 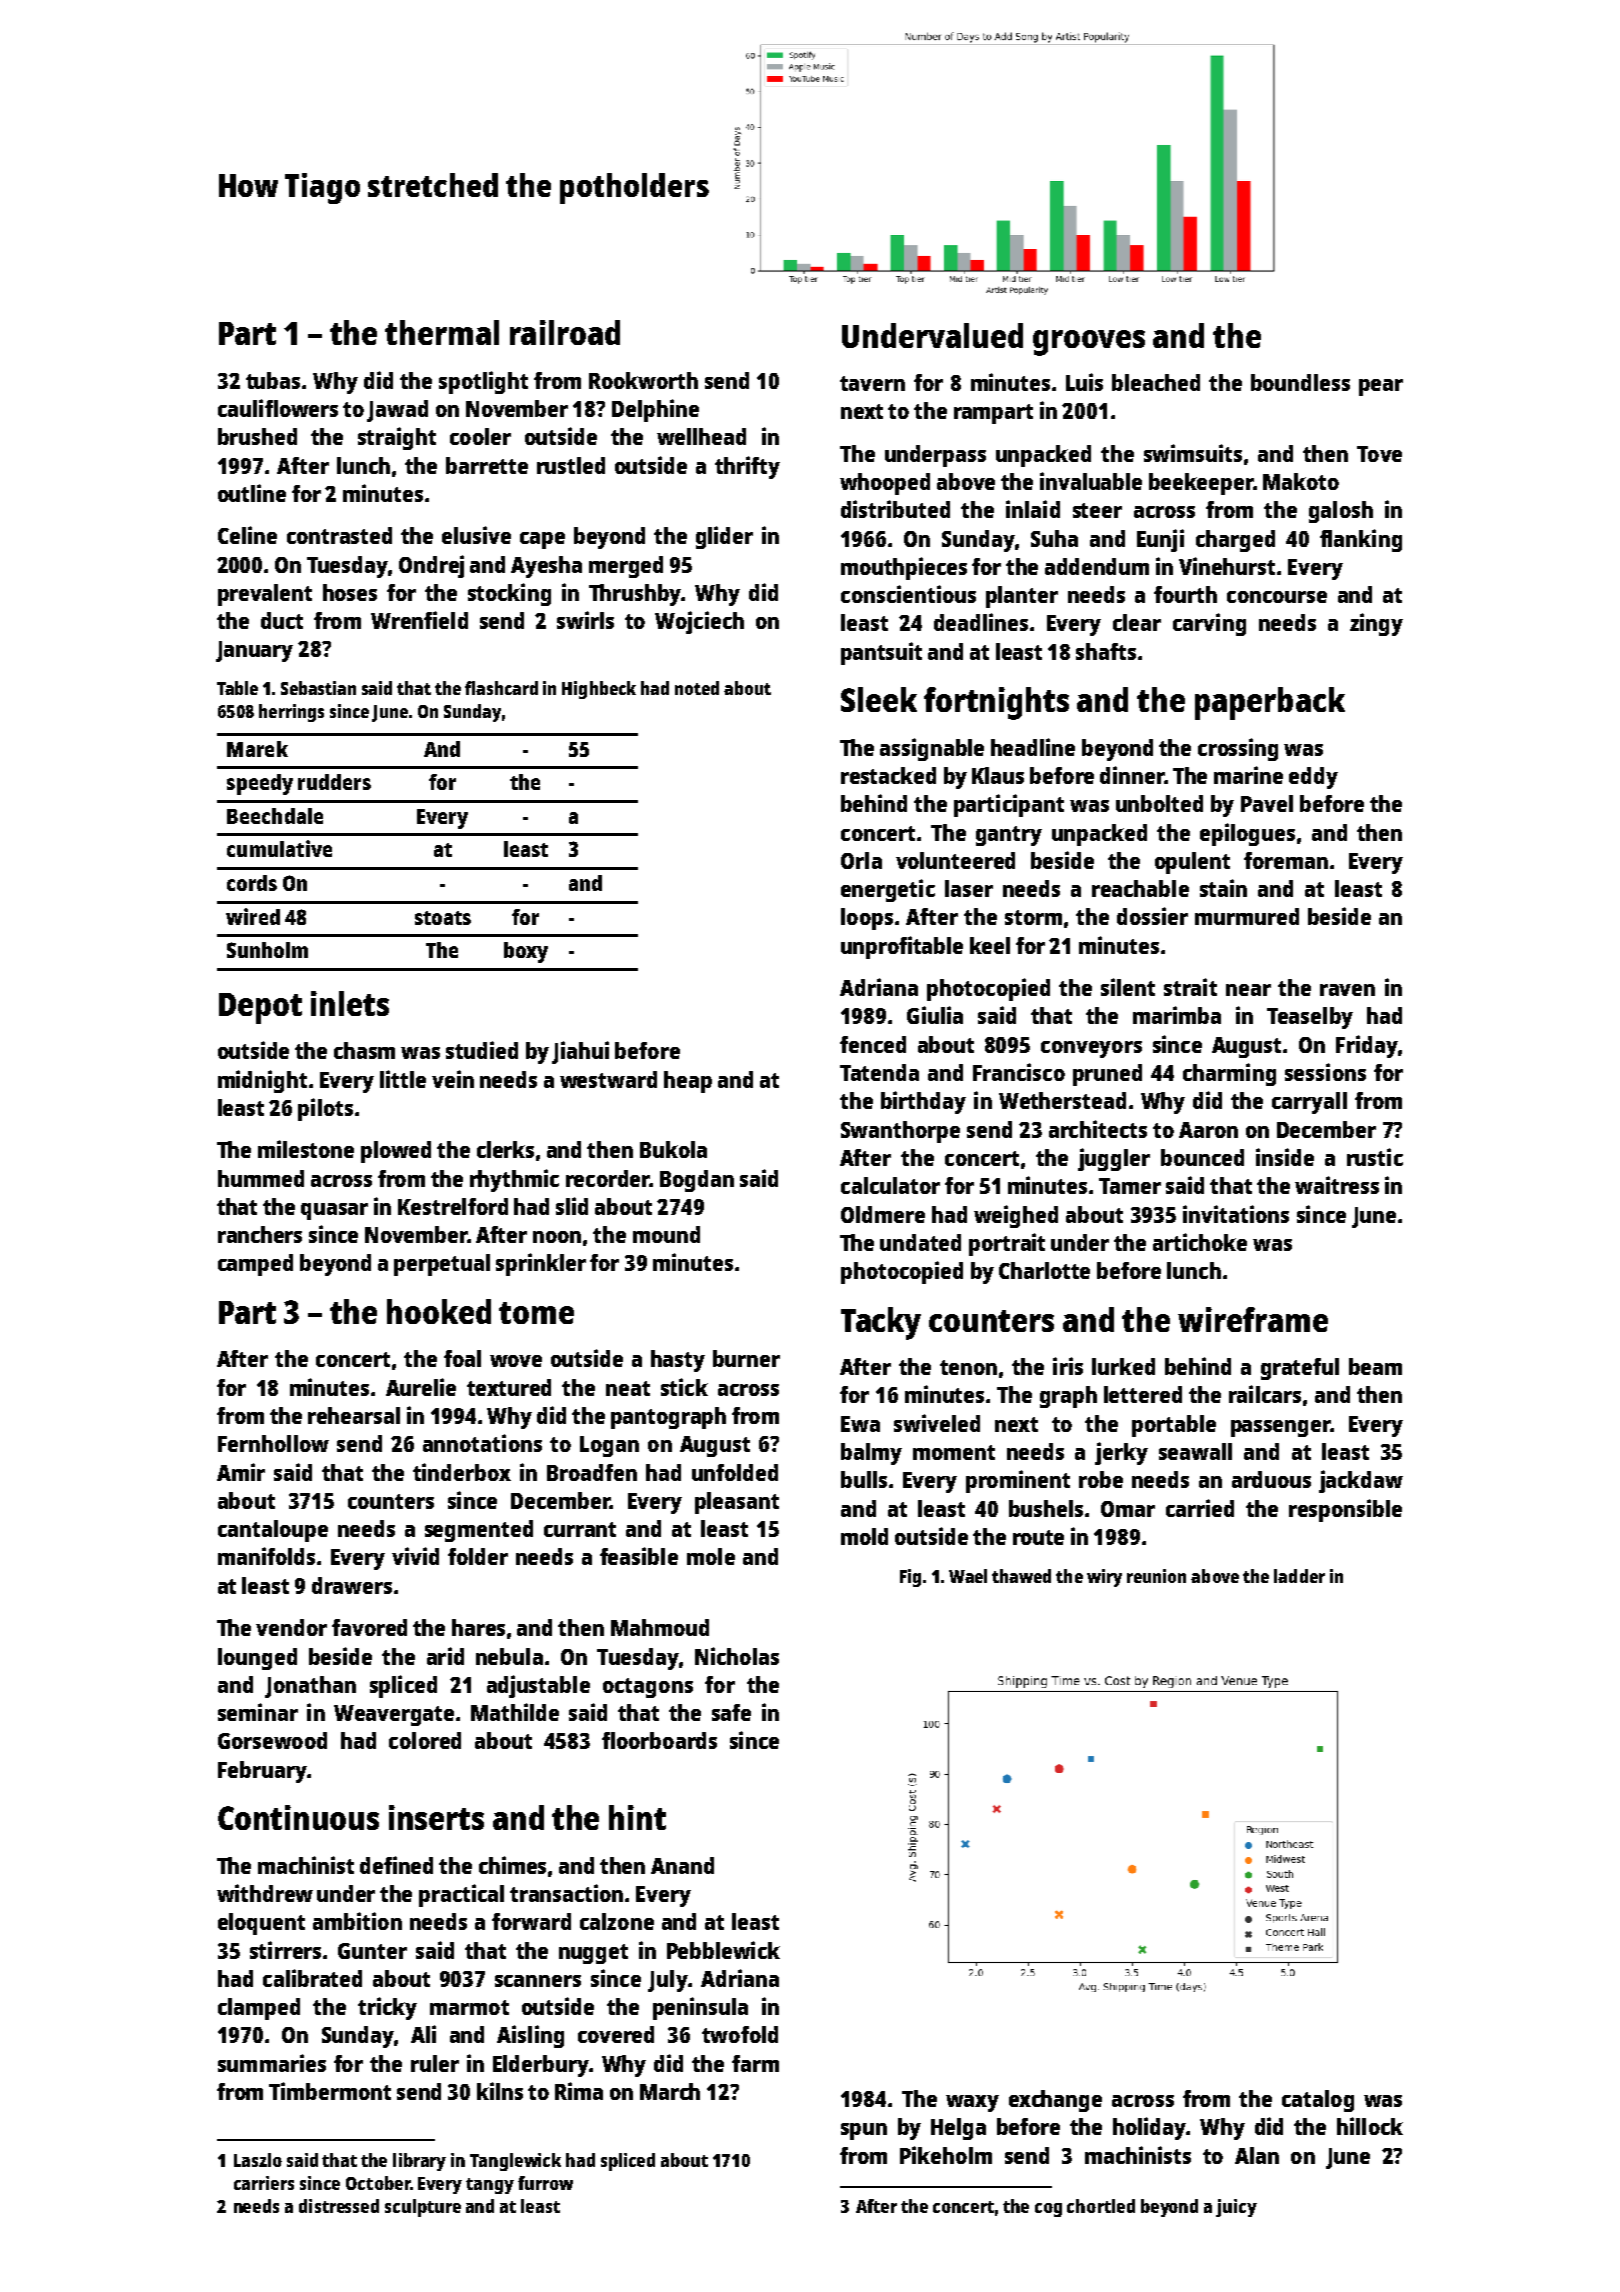 What do you see at coordinates (298, 1817) in the page?
I see `Continuous` at bounding box center [298, 1817].
